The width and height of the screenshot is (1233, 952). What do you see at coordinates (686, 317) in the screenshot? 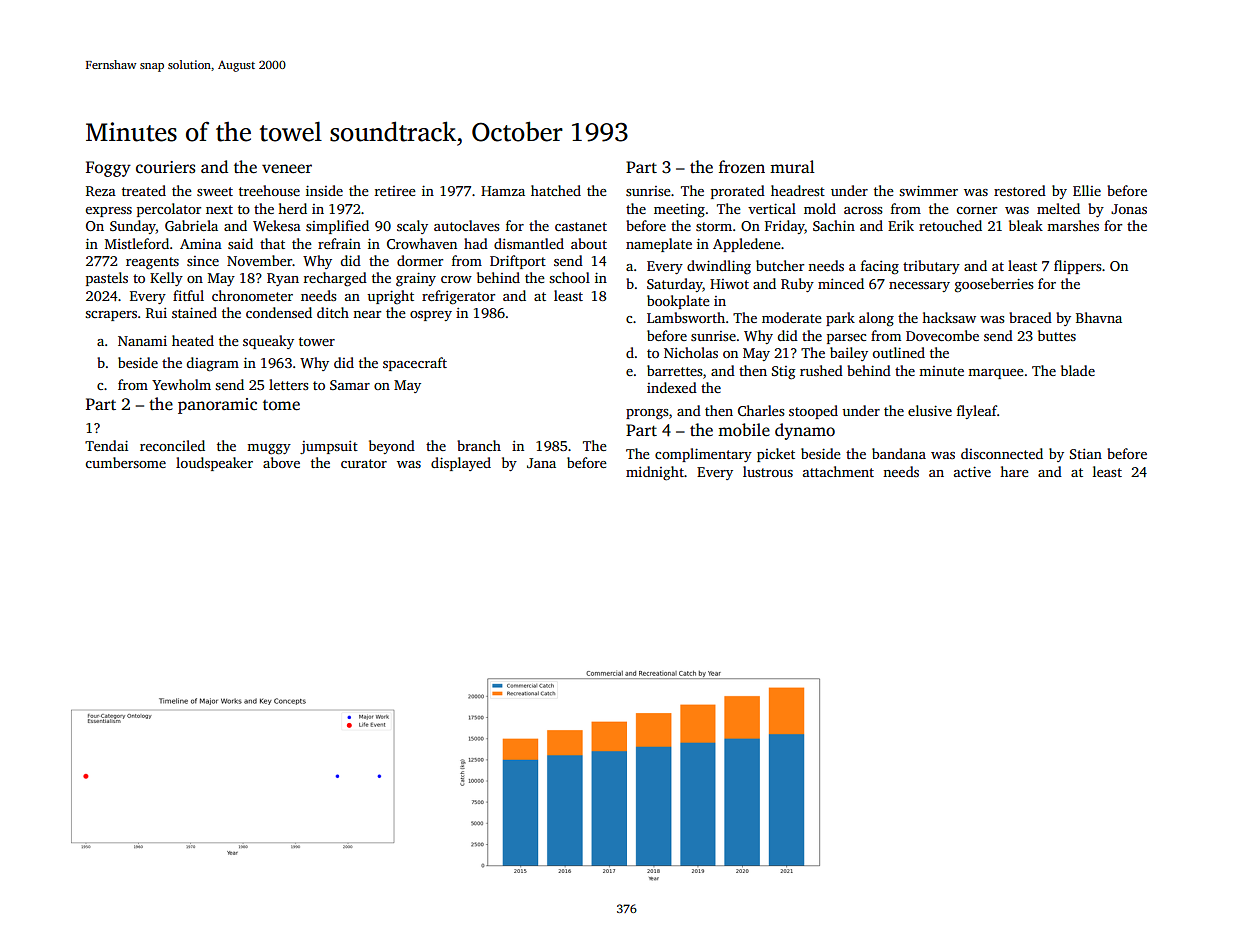
I see `Lambsworth` at bounding box center [686, 317].
